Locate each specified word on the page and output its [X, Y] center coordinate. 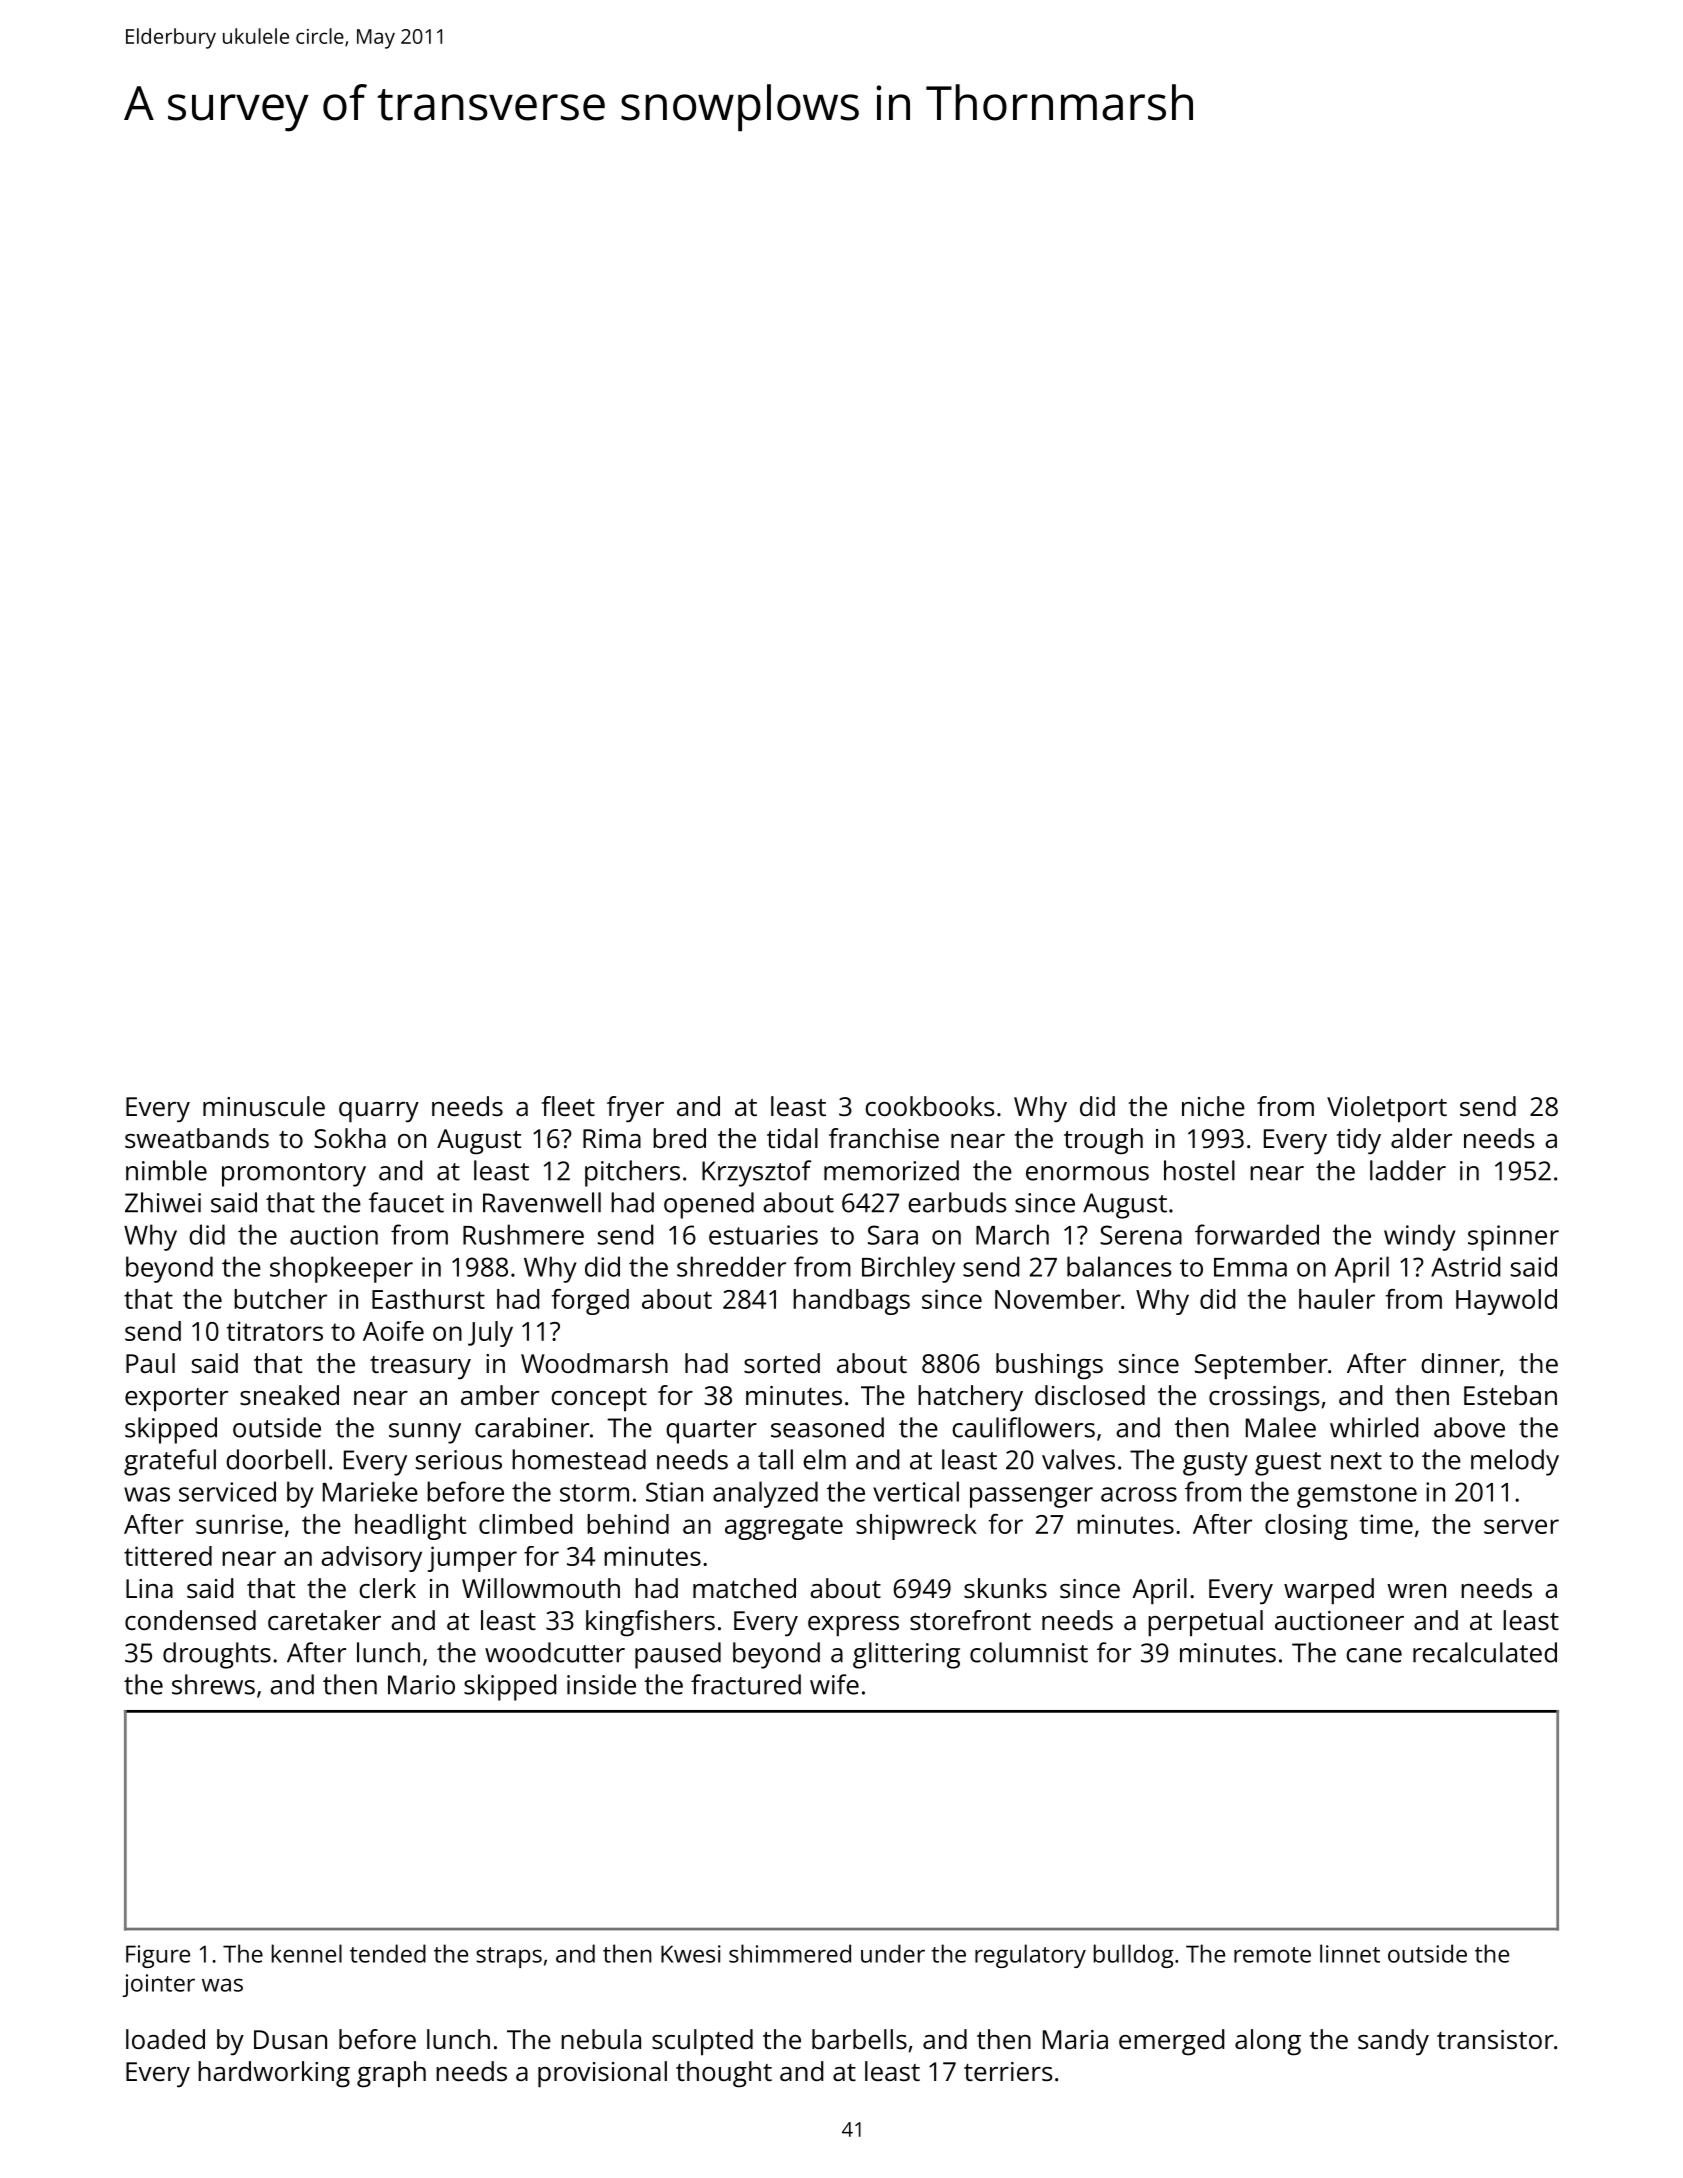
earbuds [957, 1202]
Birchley [908, 1269]
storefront [970, 1620]
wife [834, 1684]
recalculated [1485, 1652]
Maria [1075, 2039]
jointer [158, 1985]
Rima [612, 1138]
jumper [472, 1559]
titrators [275, 1331]
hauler [1337, 1299]
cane [1374, 1655]
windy [1419, 1237]
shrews [213, 1684]
